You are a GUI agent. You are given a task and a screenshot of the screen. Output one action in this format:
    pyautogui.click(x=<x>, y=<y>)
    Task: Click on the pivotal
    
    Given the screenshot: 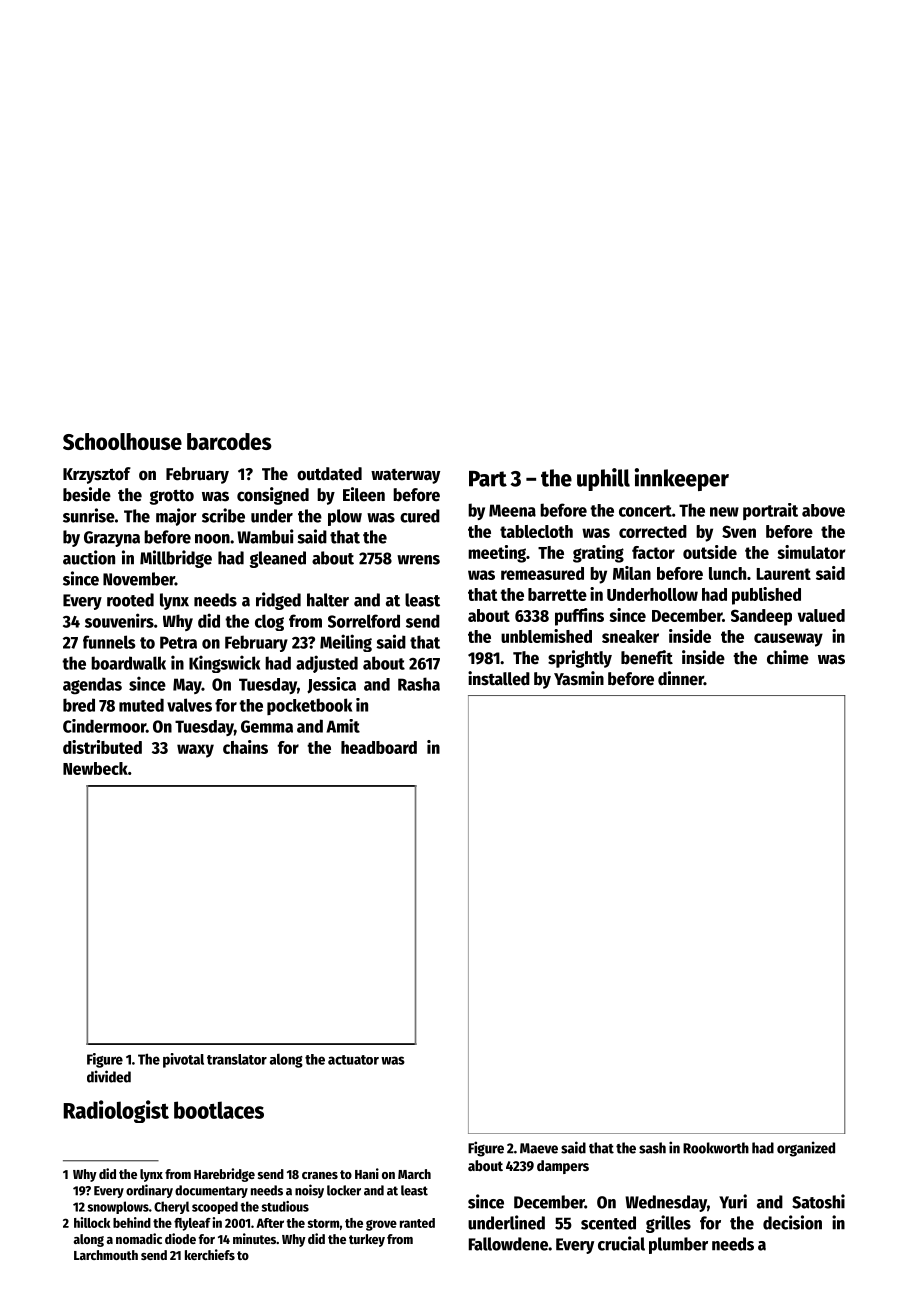 What is the action you would take?
    pyautogui.click(x=183, y=1060)
